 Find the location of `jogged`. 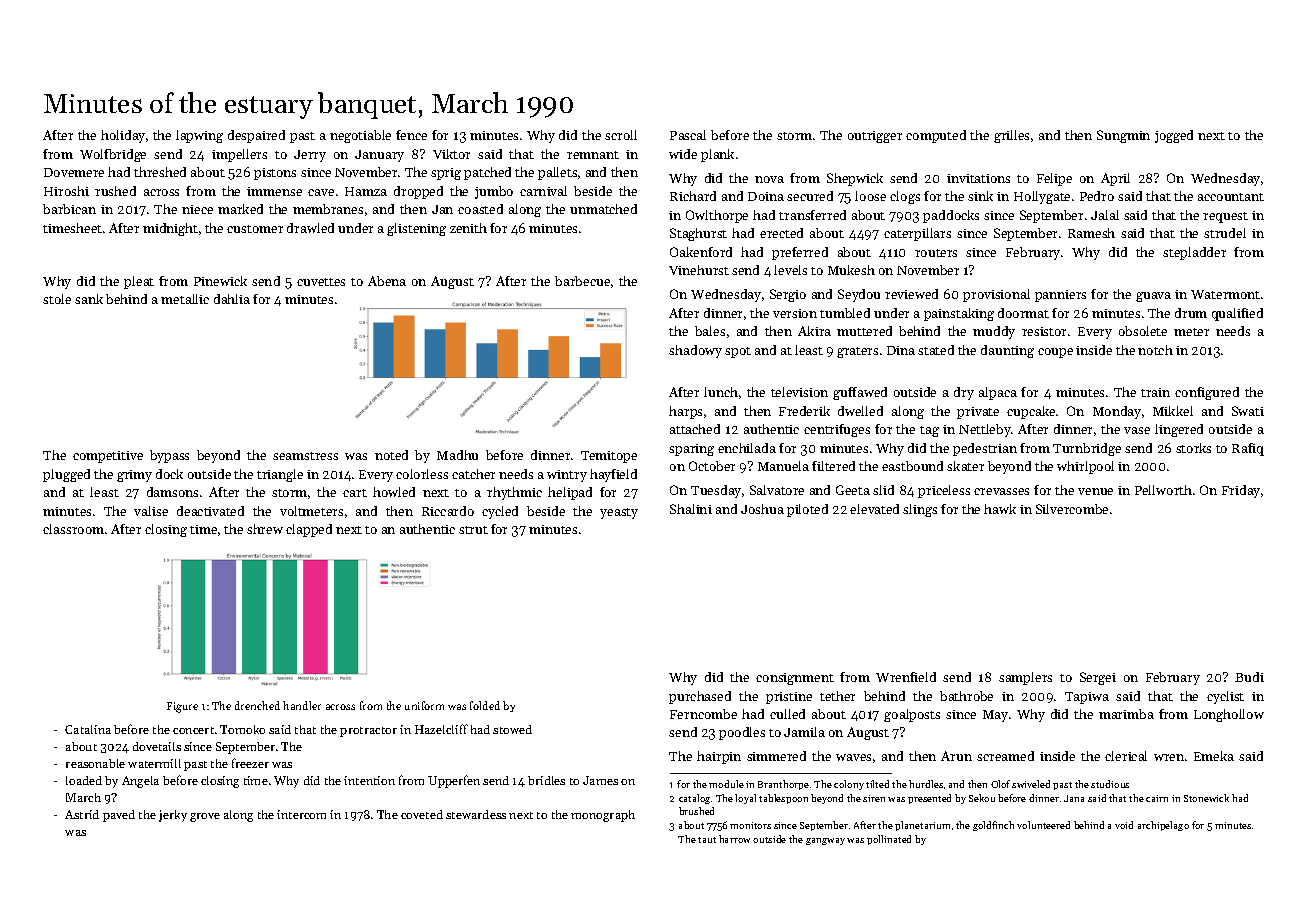

jogged is located at coordinates (1174, 136).
